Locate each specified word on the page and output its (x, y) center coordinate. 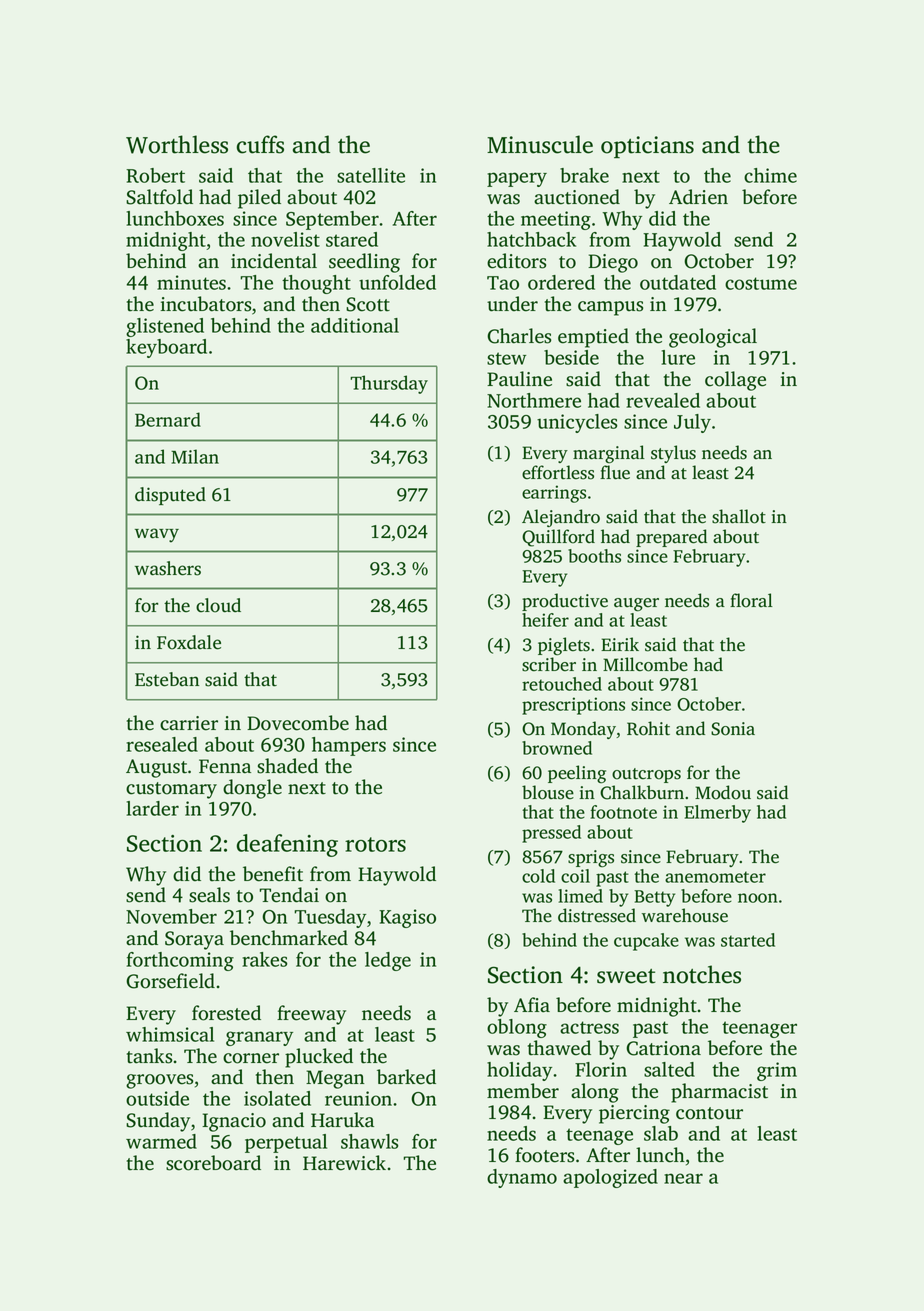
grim (777, 1071)
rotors (375, 844)
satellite (371, 175)
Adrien (698, 197)
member (523, 1091)
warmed (161, 1141)
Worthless (177, 144)
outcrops (646, 775)
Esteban (167, 679)
